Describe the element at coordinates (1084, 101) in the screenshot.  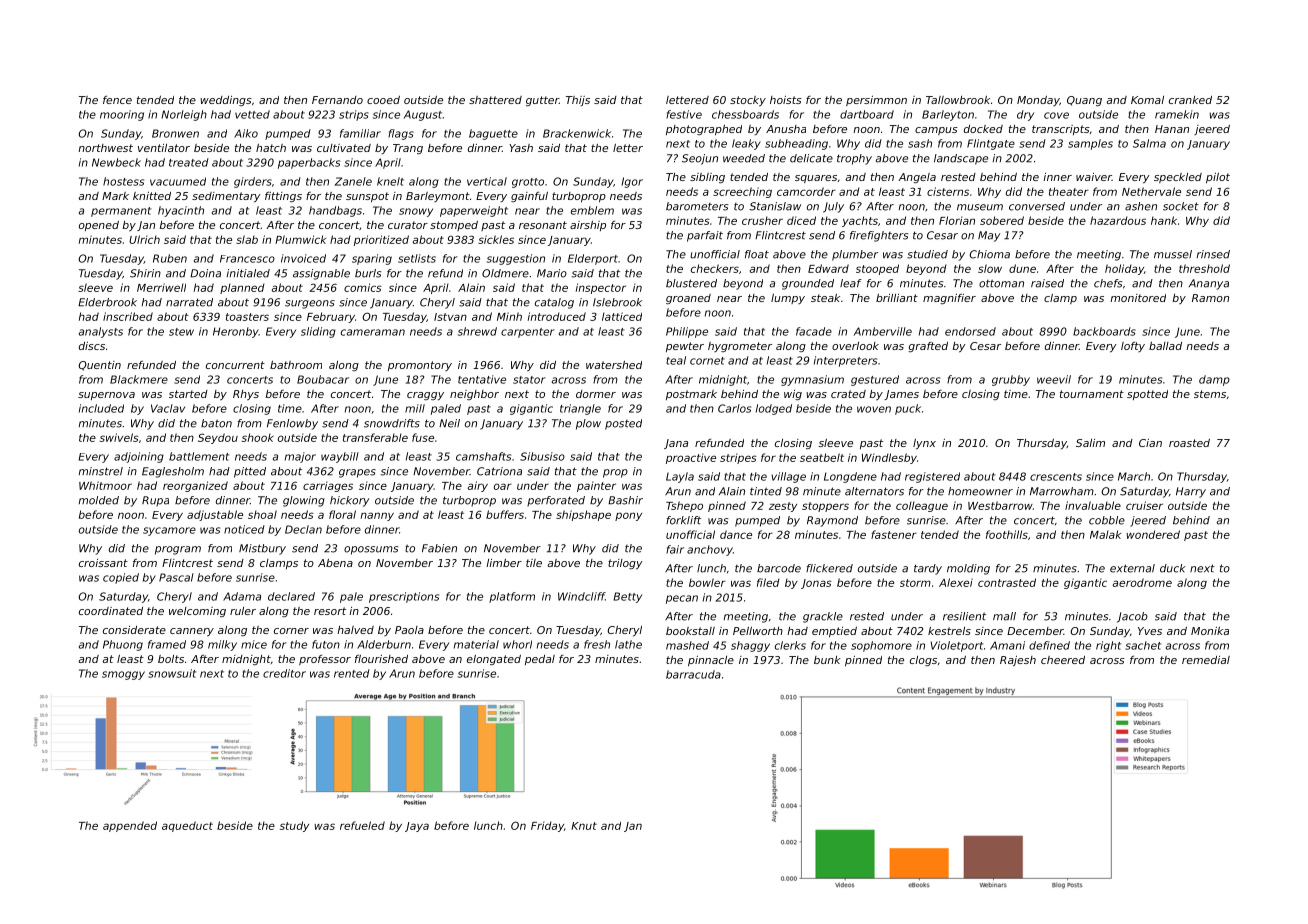
I see `Quang` at that location.
